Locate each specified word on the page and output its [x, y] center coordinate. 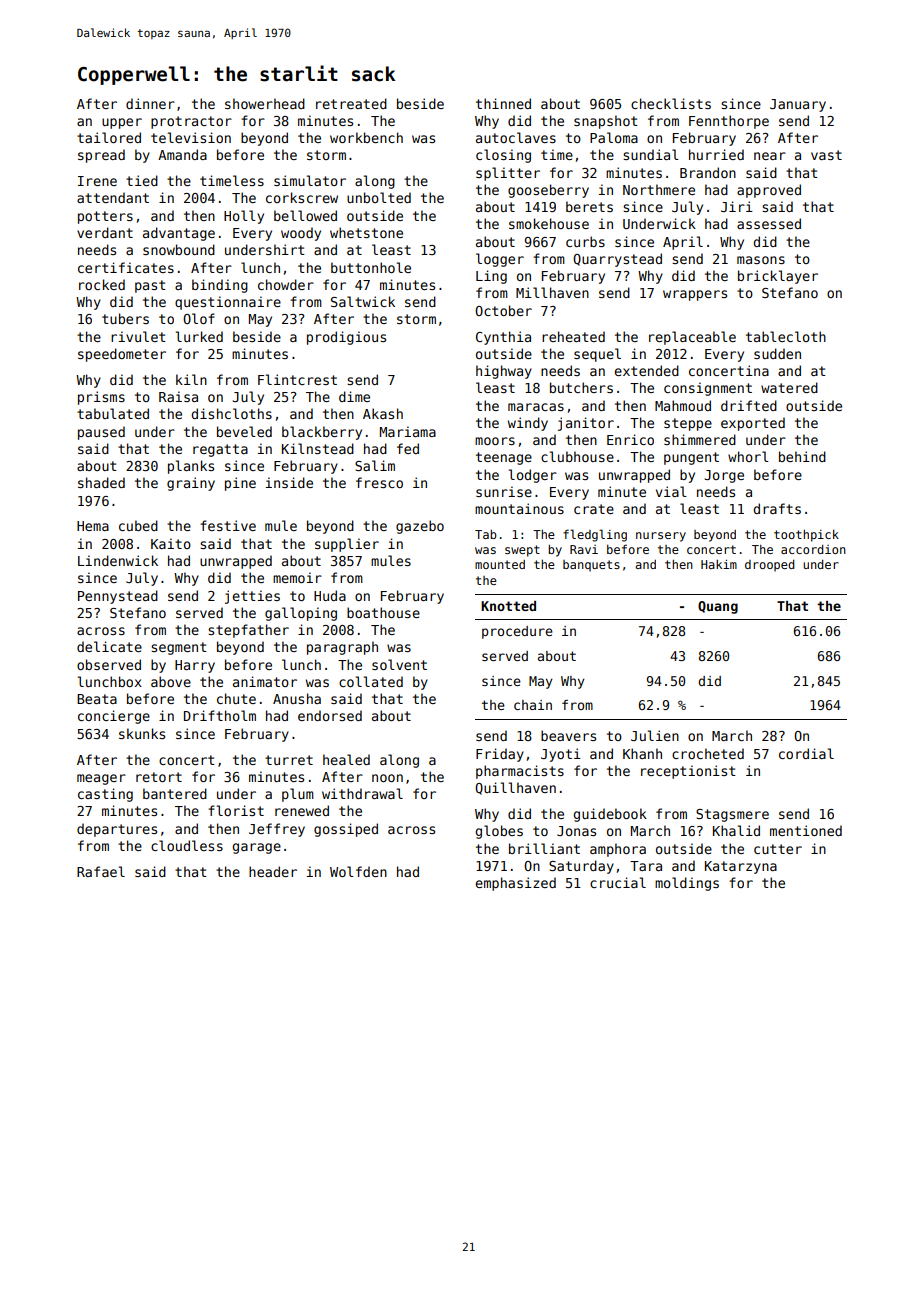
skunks [142, 733]
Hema [93, 526]
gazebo [420, 527]
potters [105, 217]
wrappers [695, 295]
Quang [718, 607]
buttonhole [371, 267]
